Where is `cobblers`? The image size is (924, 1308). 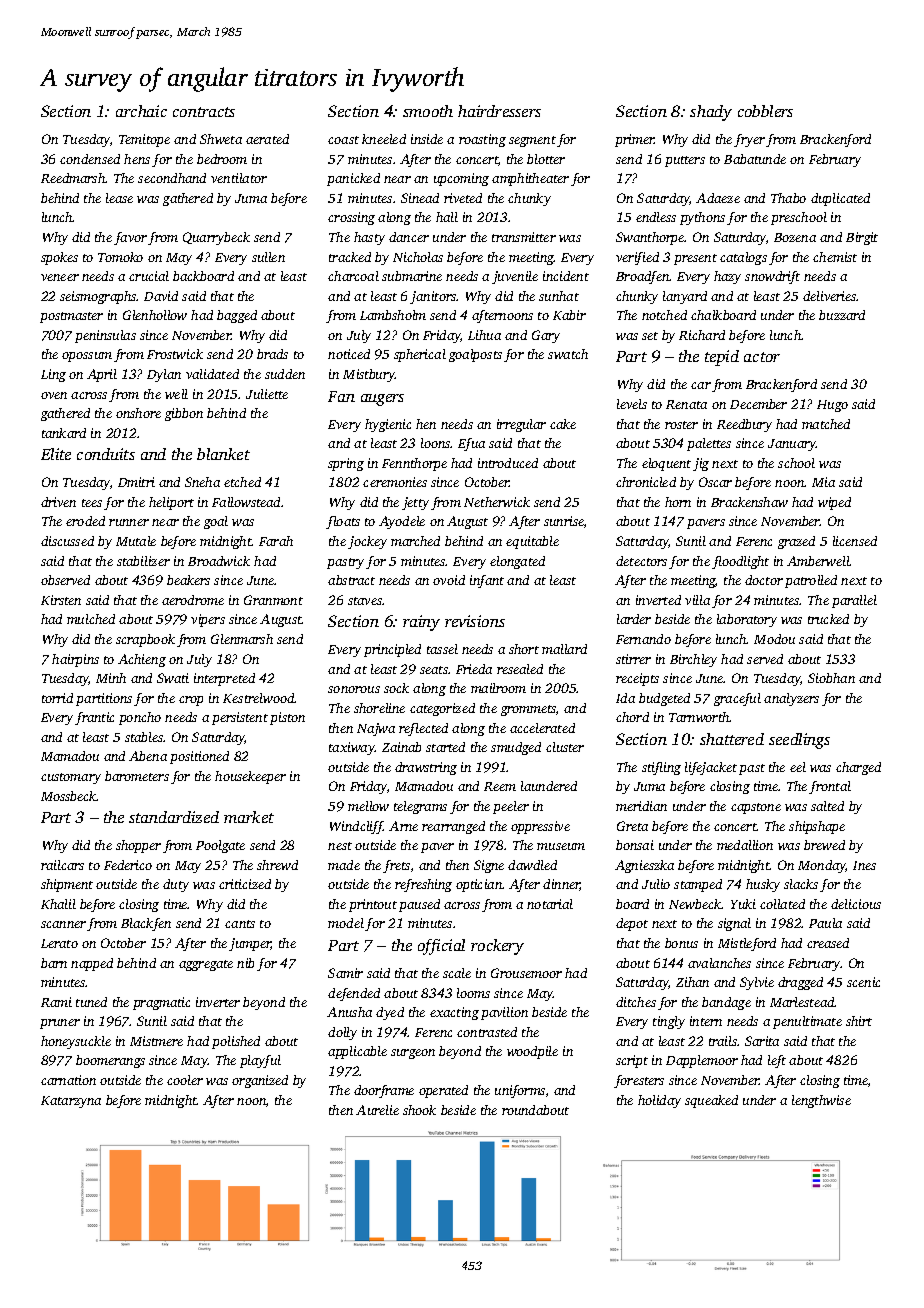
cobblers is located at coordinates (765, 111).
